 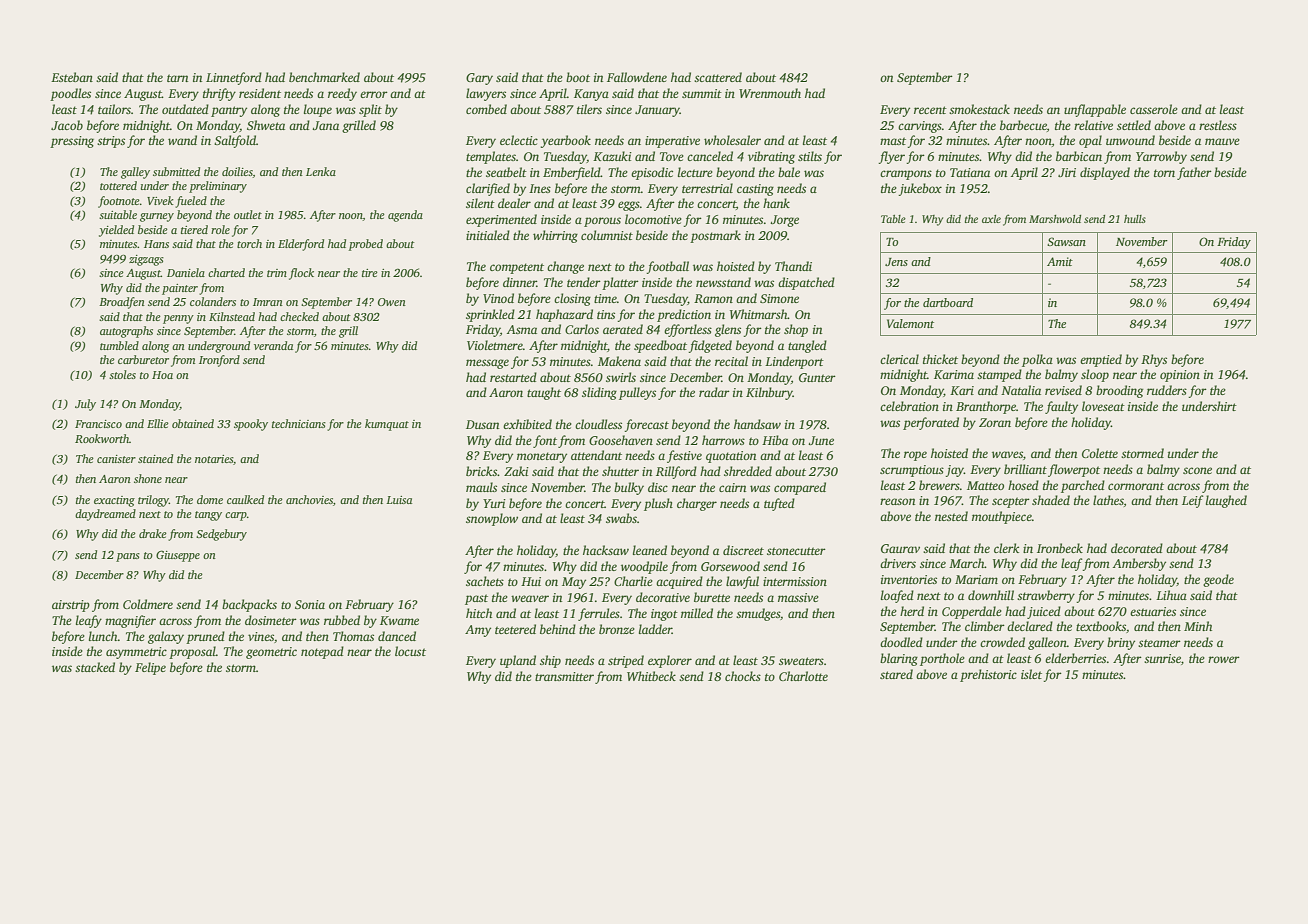 What do you see at coordinates (114, 501) in the screenshot?
I see `exacting` at bounding box center [114, 501].
